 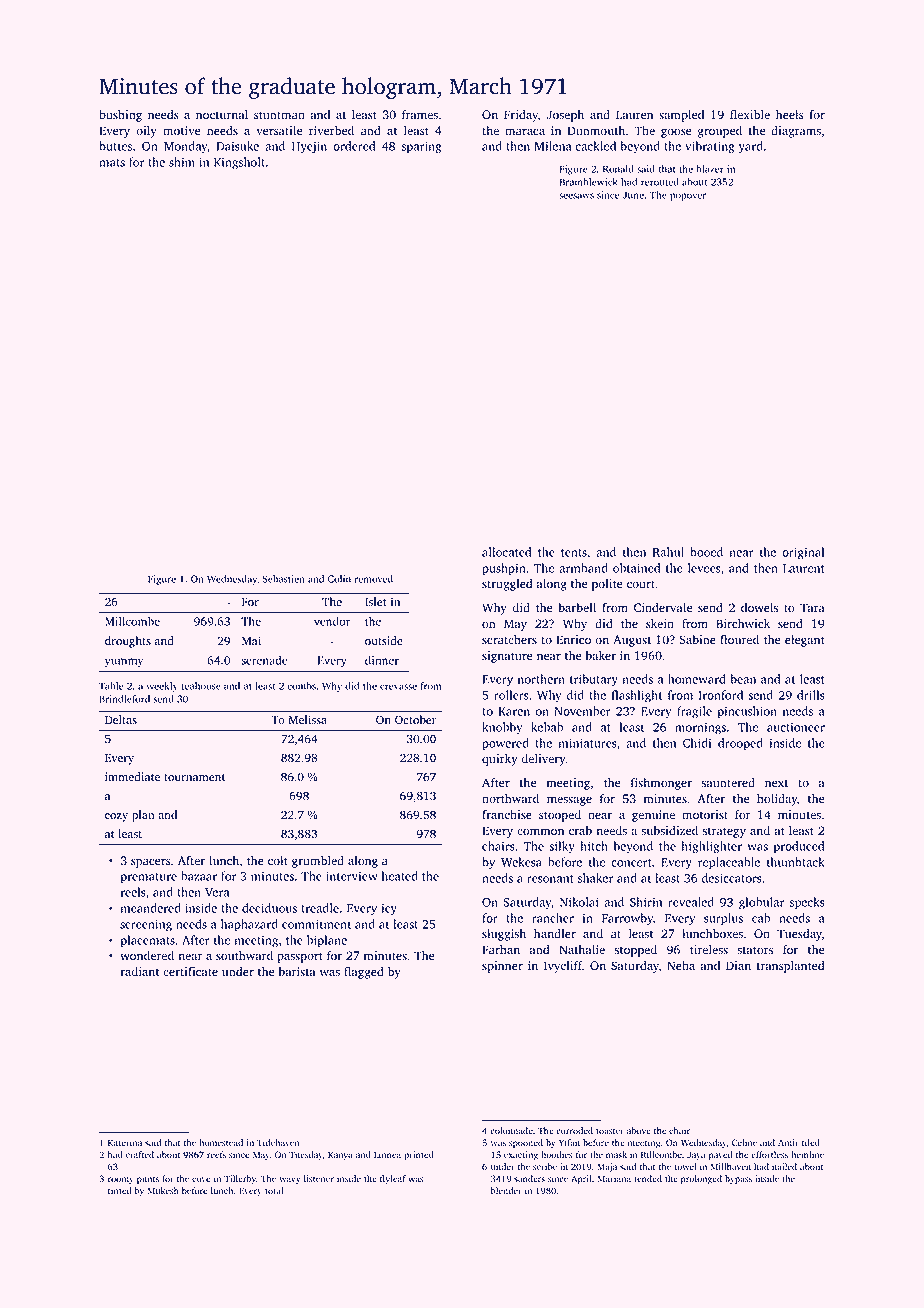 I want to click on original, so click(x=803, y=553).
